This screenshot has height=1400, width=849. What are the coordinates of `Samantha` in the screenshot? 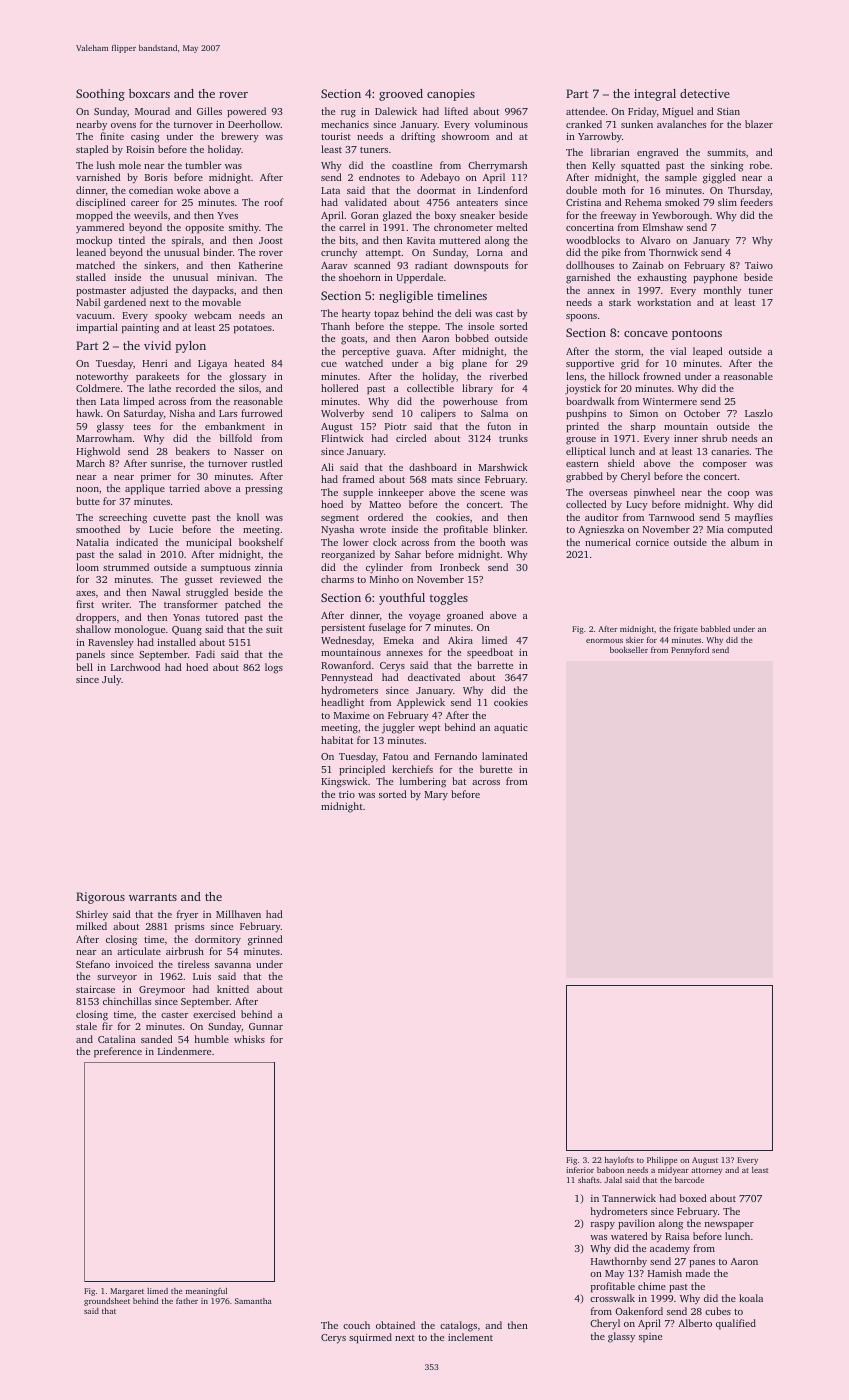 It's located at (253, 1301).
